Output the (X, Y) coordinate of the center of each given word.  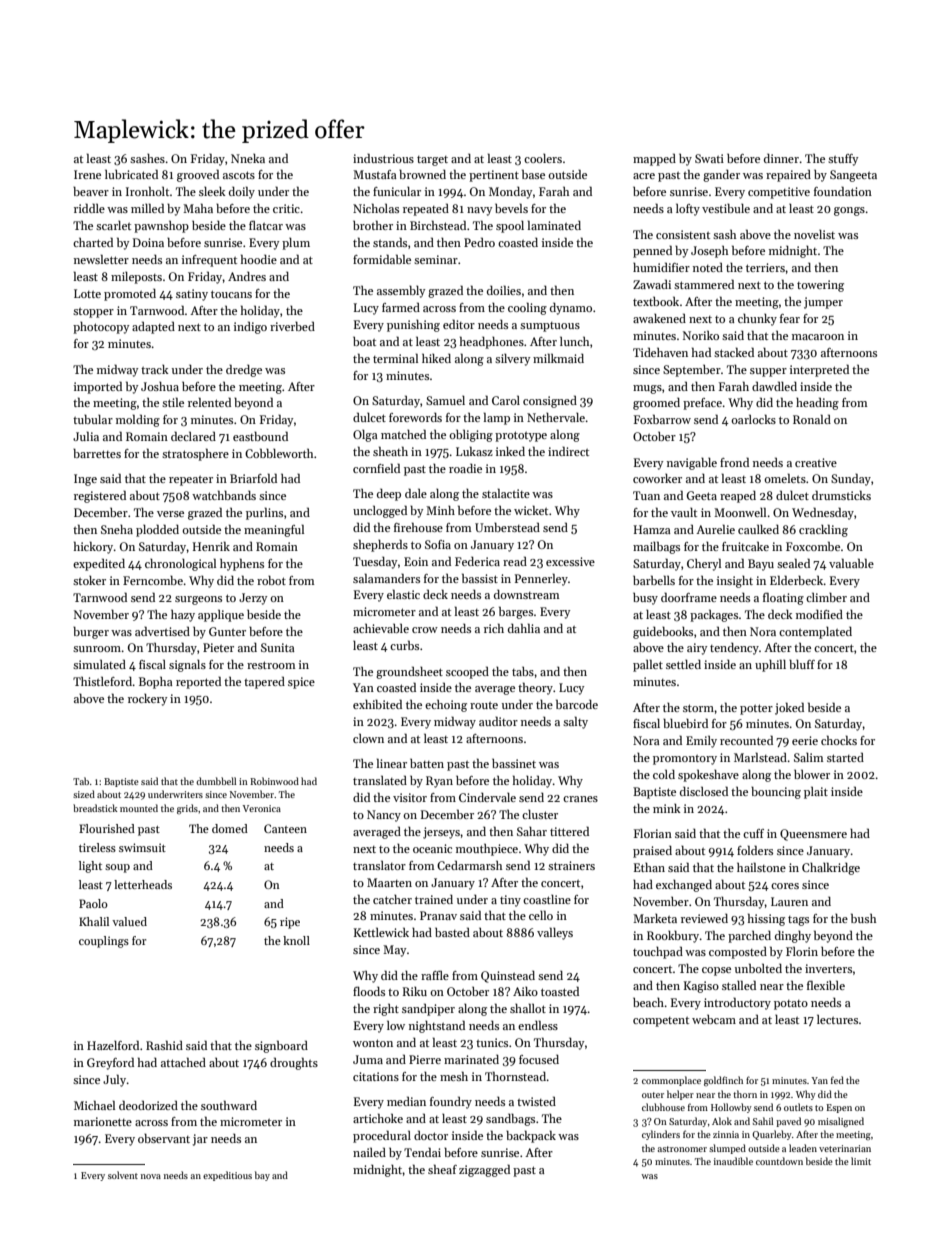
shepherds (380, 545)
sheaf (442, 1169)
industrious (383, 158)
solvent (123, 1175)
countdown (779, 1161)
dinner (781, 158)
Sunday (851, 479)
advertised (162, 631)
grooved (198, 175)
